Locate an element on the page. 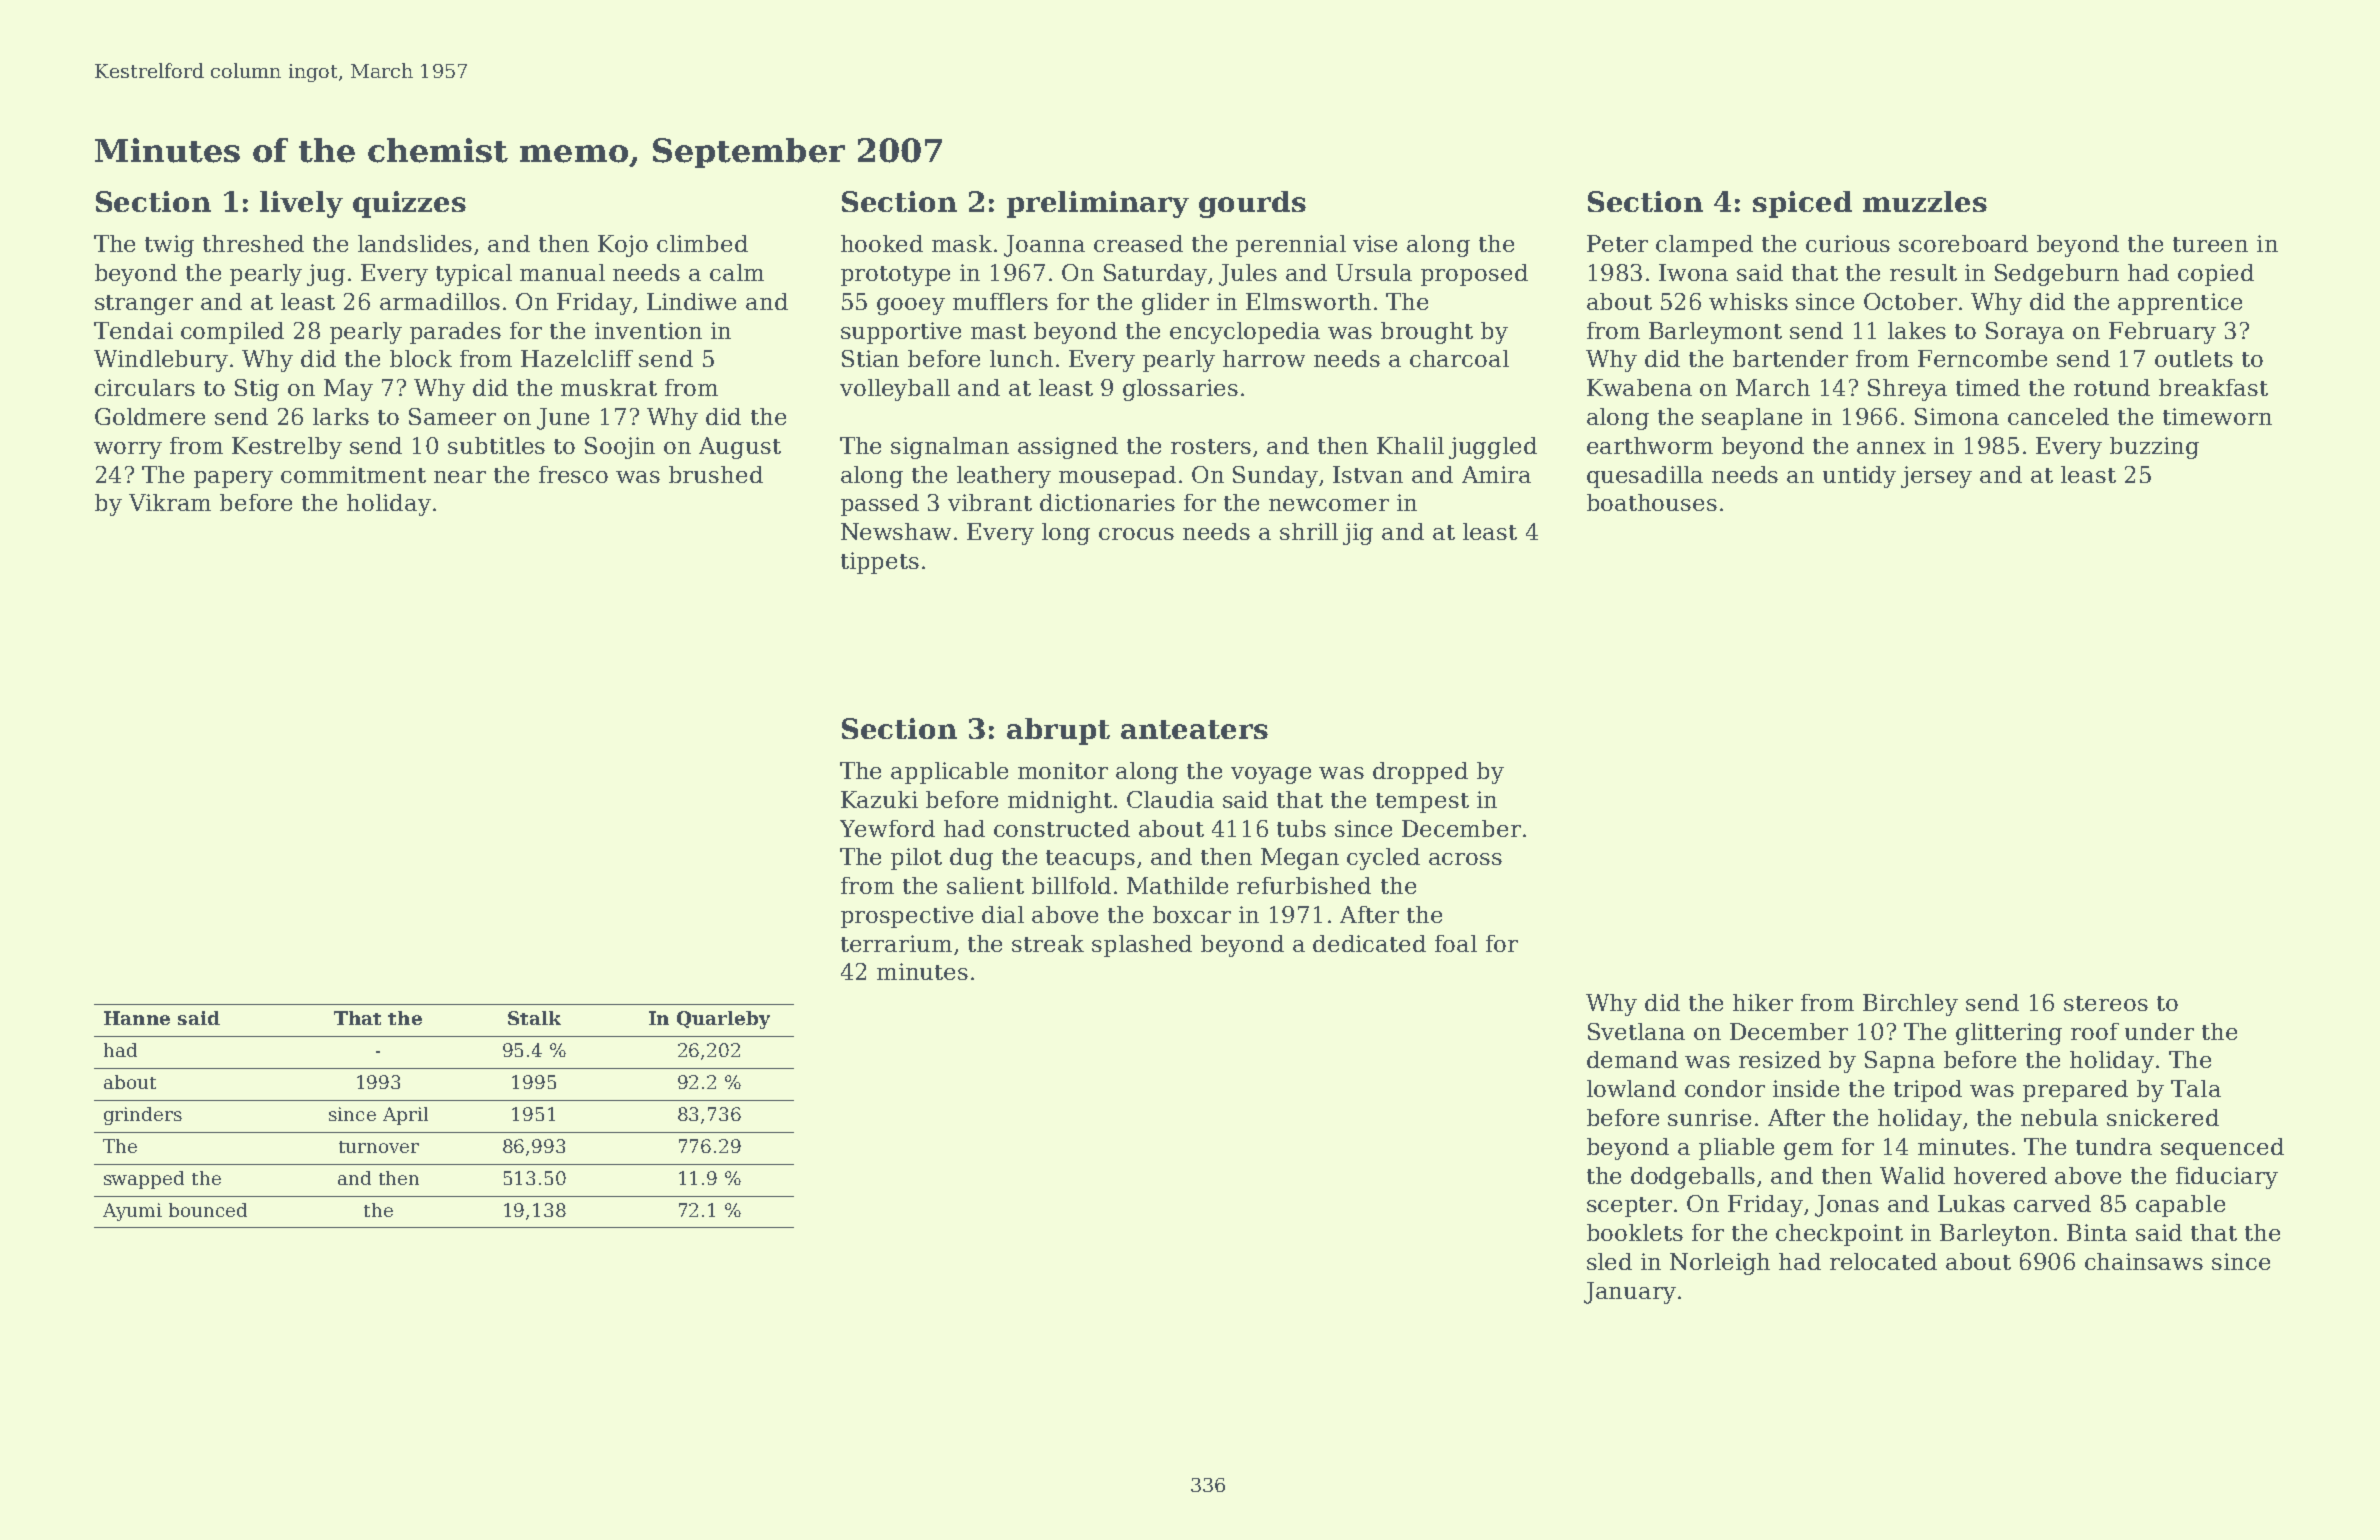  gourds is located at coordinates (1252, 204).
